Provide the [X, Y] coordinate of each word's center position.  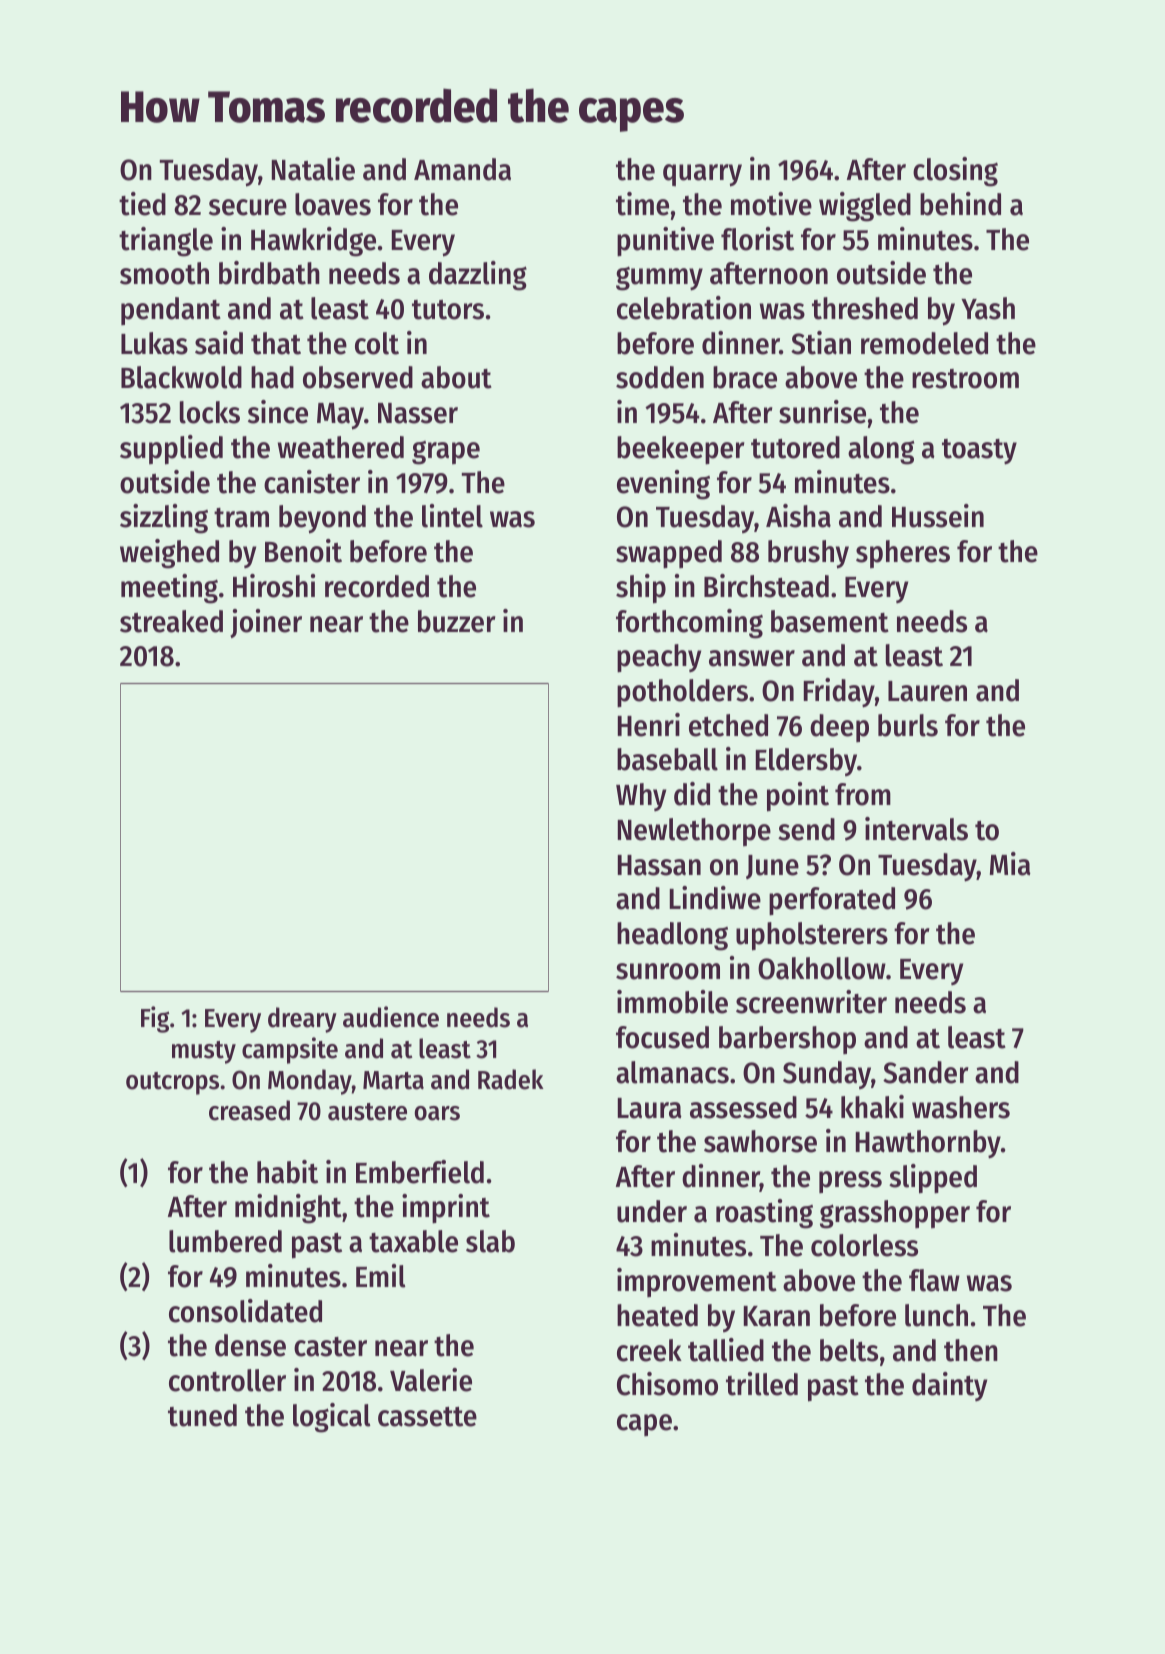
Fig [155, 1019]
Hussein [938, 516]
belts [849, 1350]
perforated [832, 901]
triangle [166, 242]
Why [641, 797]
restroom [965, 379]
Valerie [431, 1380]
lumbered [225, 1241]
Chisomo [667, 1384]
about [456, 377]
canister [312, 482]
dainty [949, 1386]
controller [227, 1380]
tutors [448, 310]
